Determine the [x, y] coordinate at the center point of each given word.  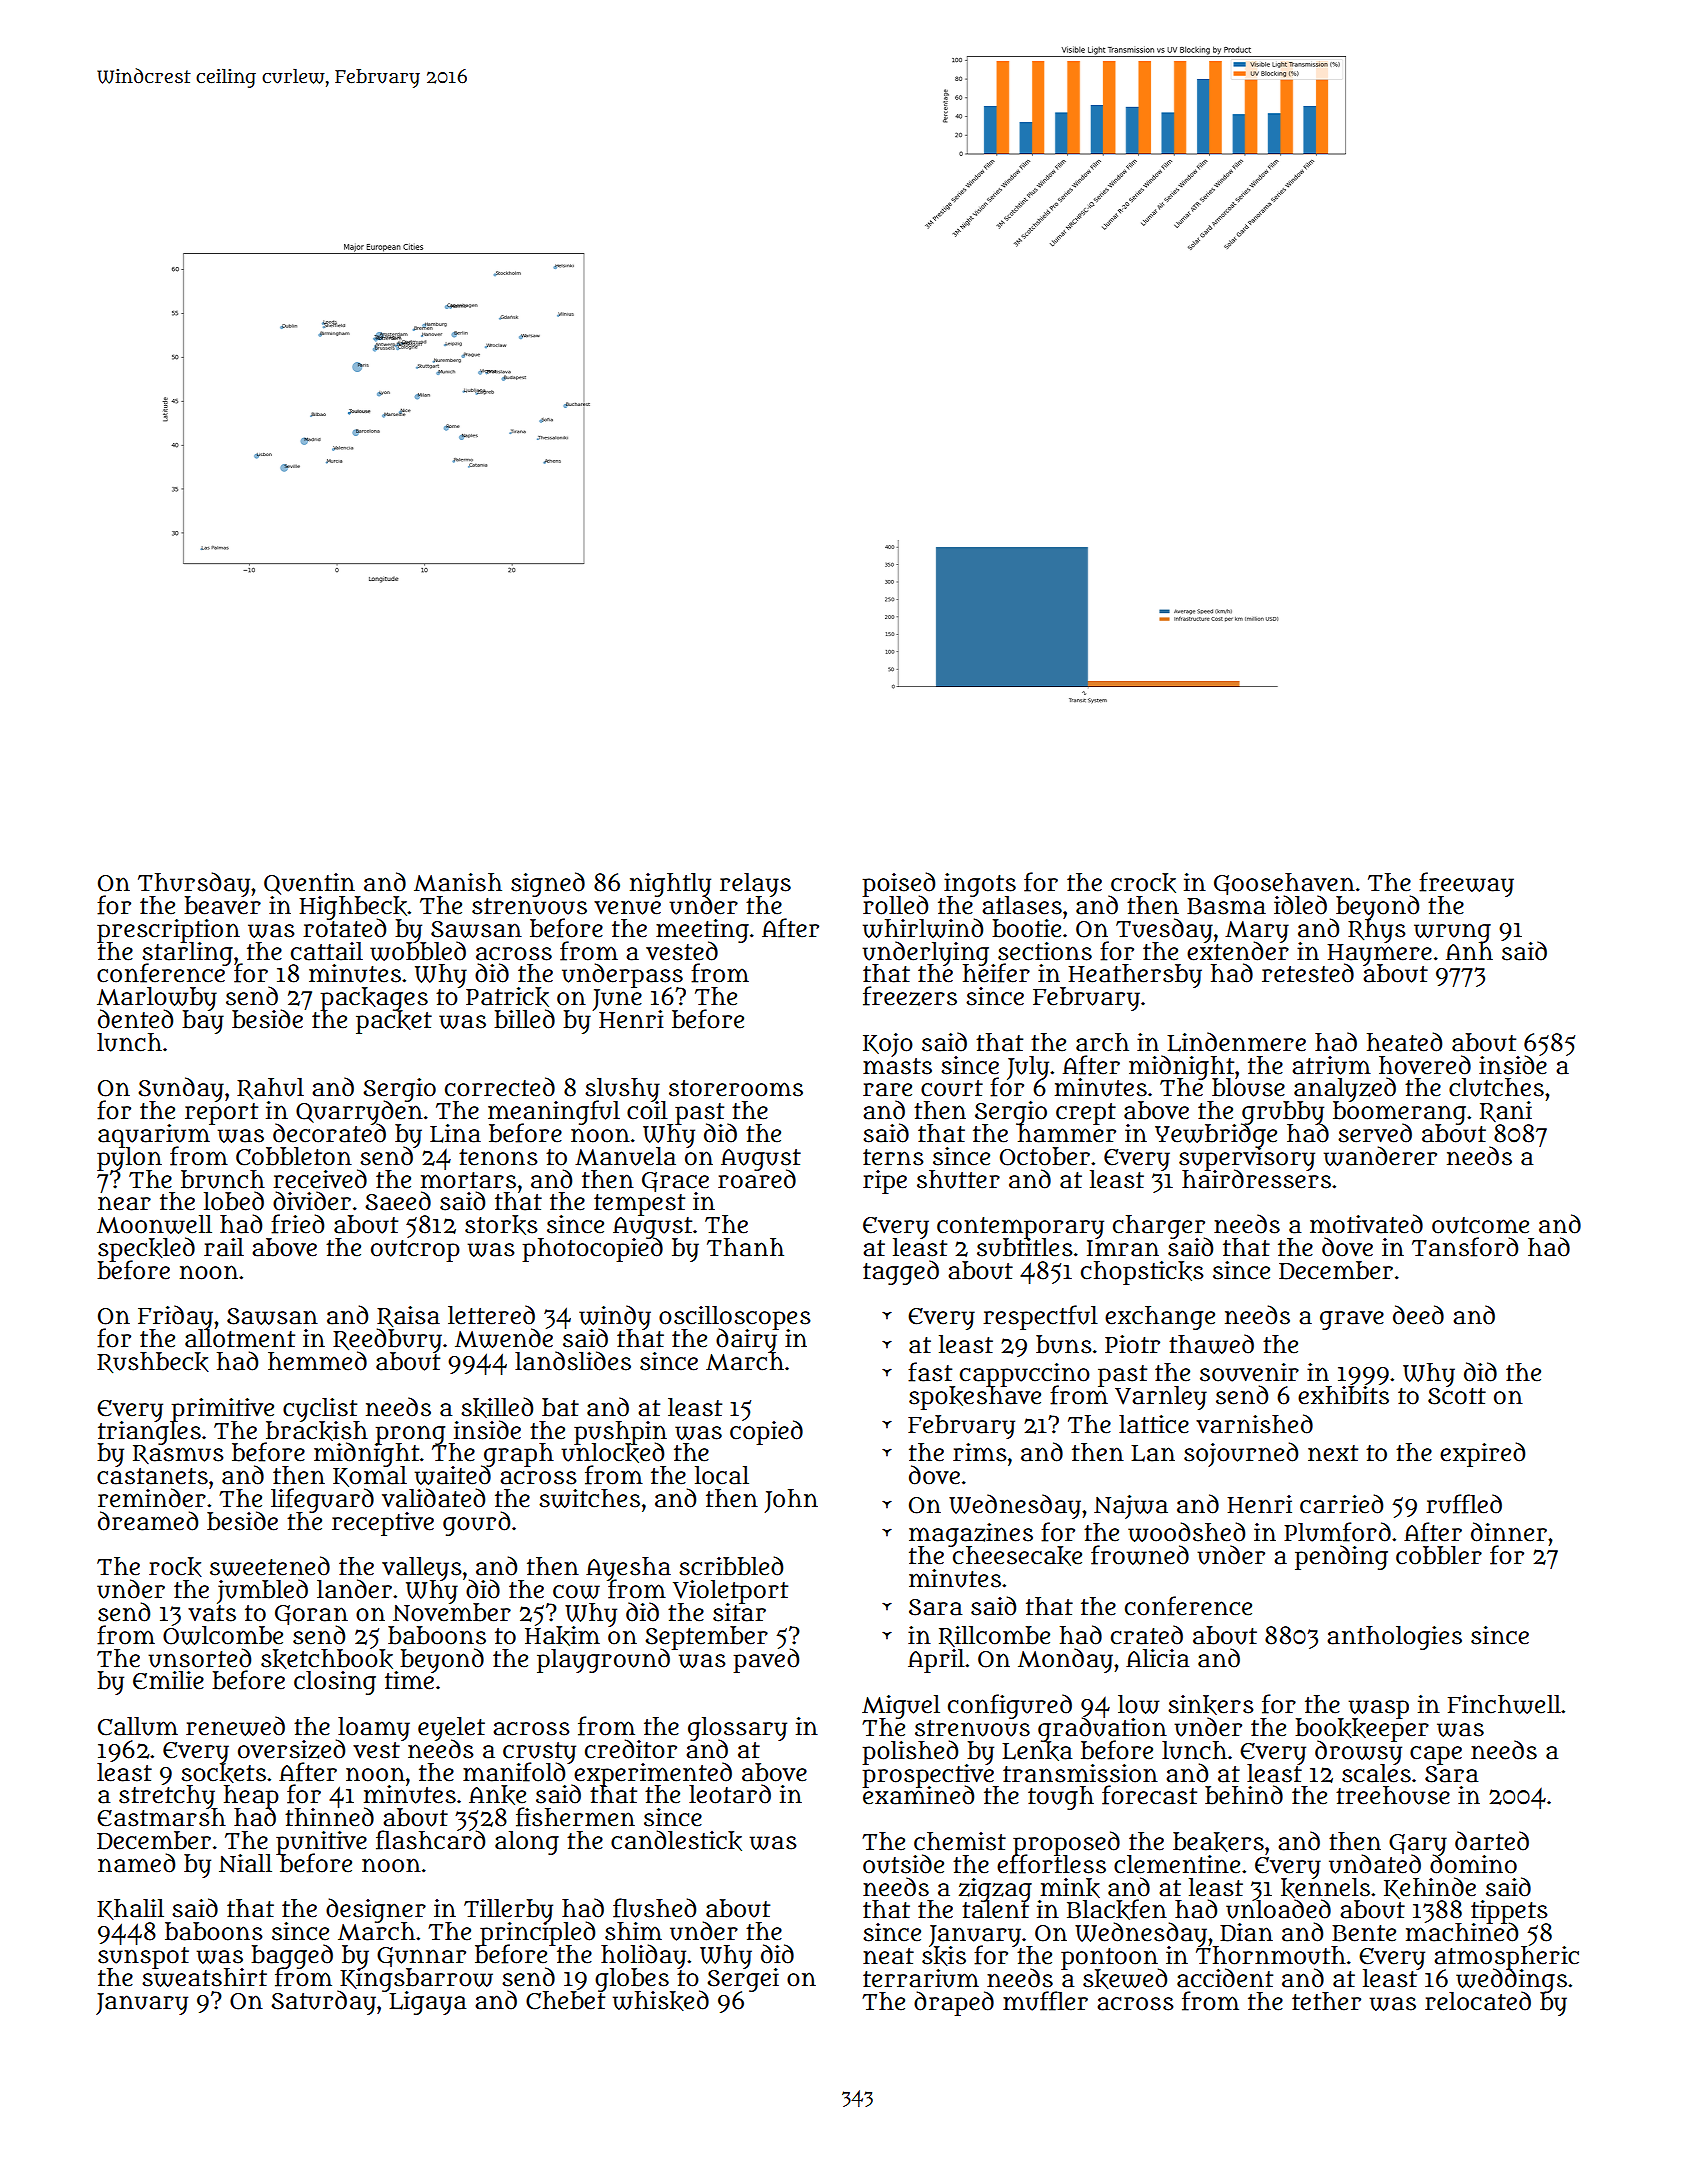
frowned [1140, 1555]
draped [954, 2003]
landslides [573, 1361]
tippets [1509, 1911]
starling [187, 953]
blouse [1248, 1088]
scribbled [731, 1566]
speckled [146, 1249]
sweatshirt [204, 1977]
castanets [152, 1476]
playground [603, 1661]
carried [1341, 1504]
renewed [235, 1726]
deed [1418, 1315]
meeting [702, 930]
